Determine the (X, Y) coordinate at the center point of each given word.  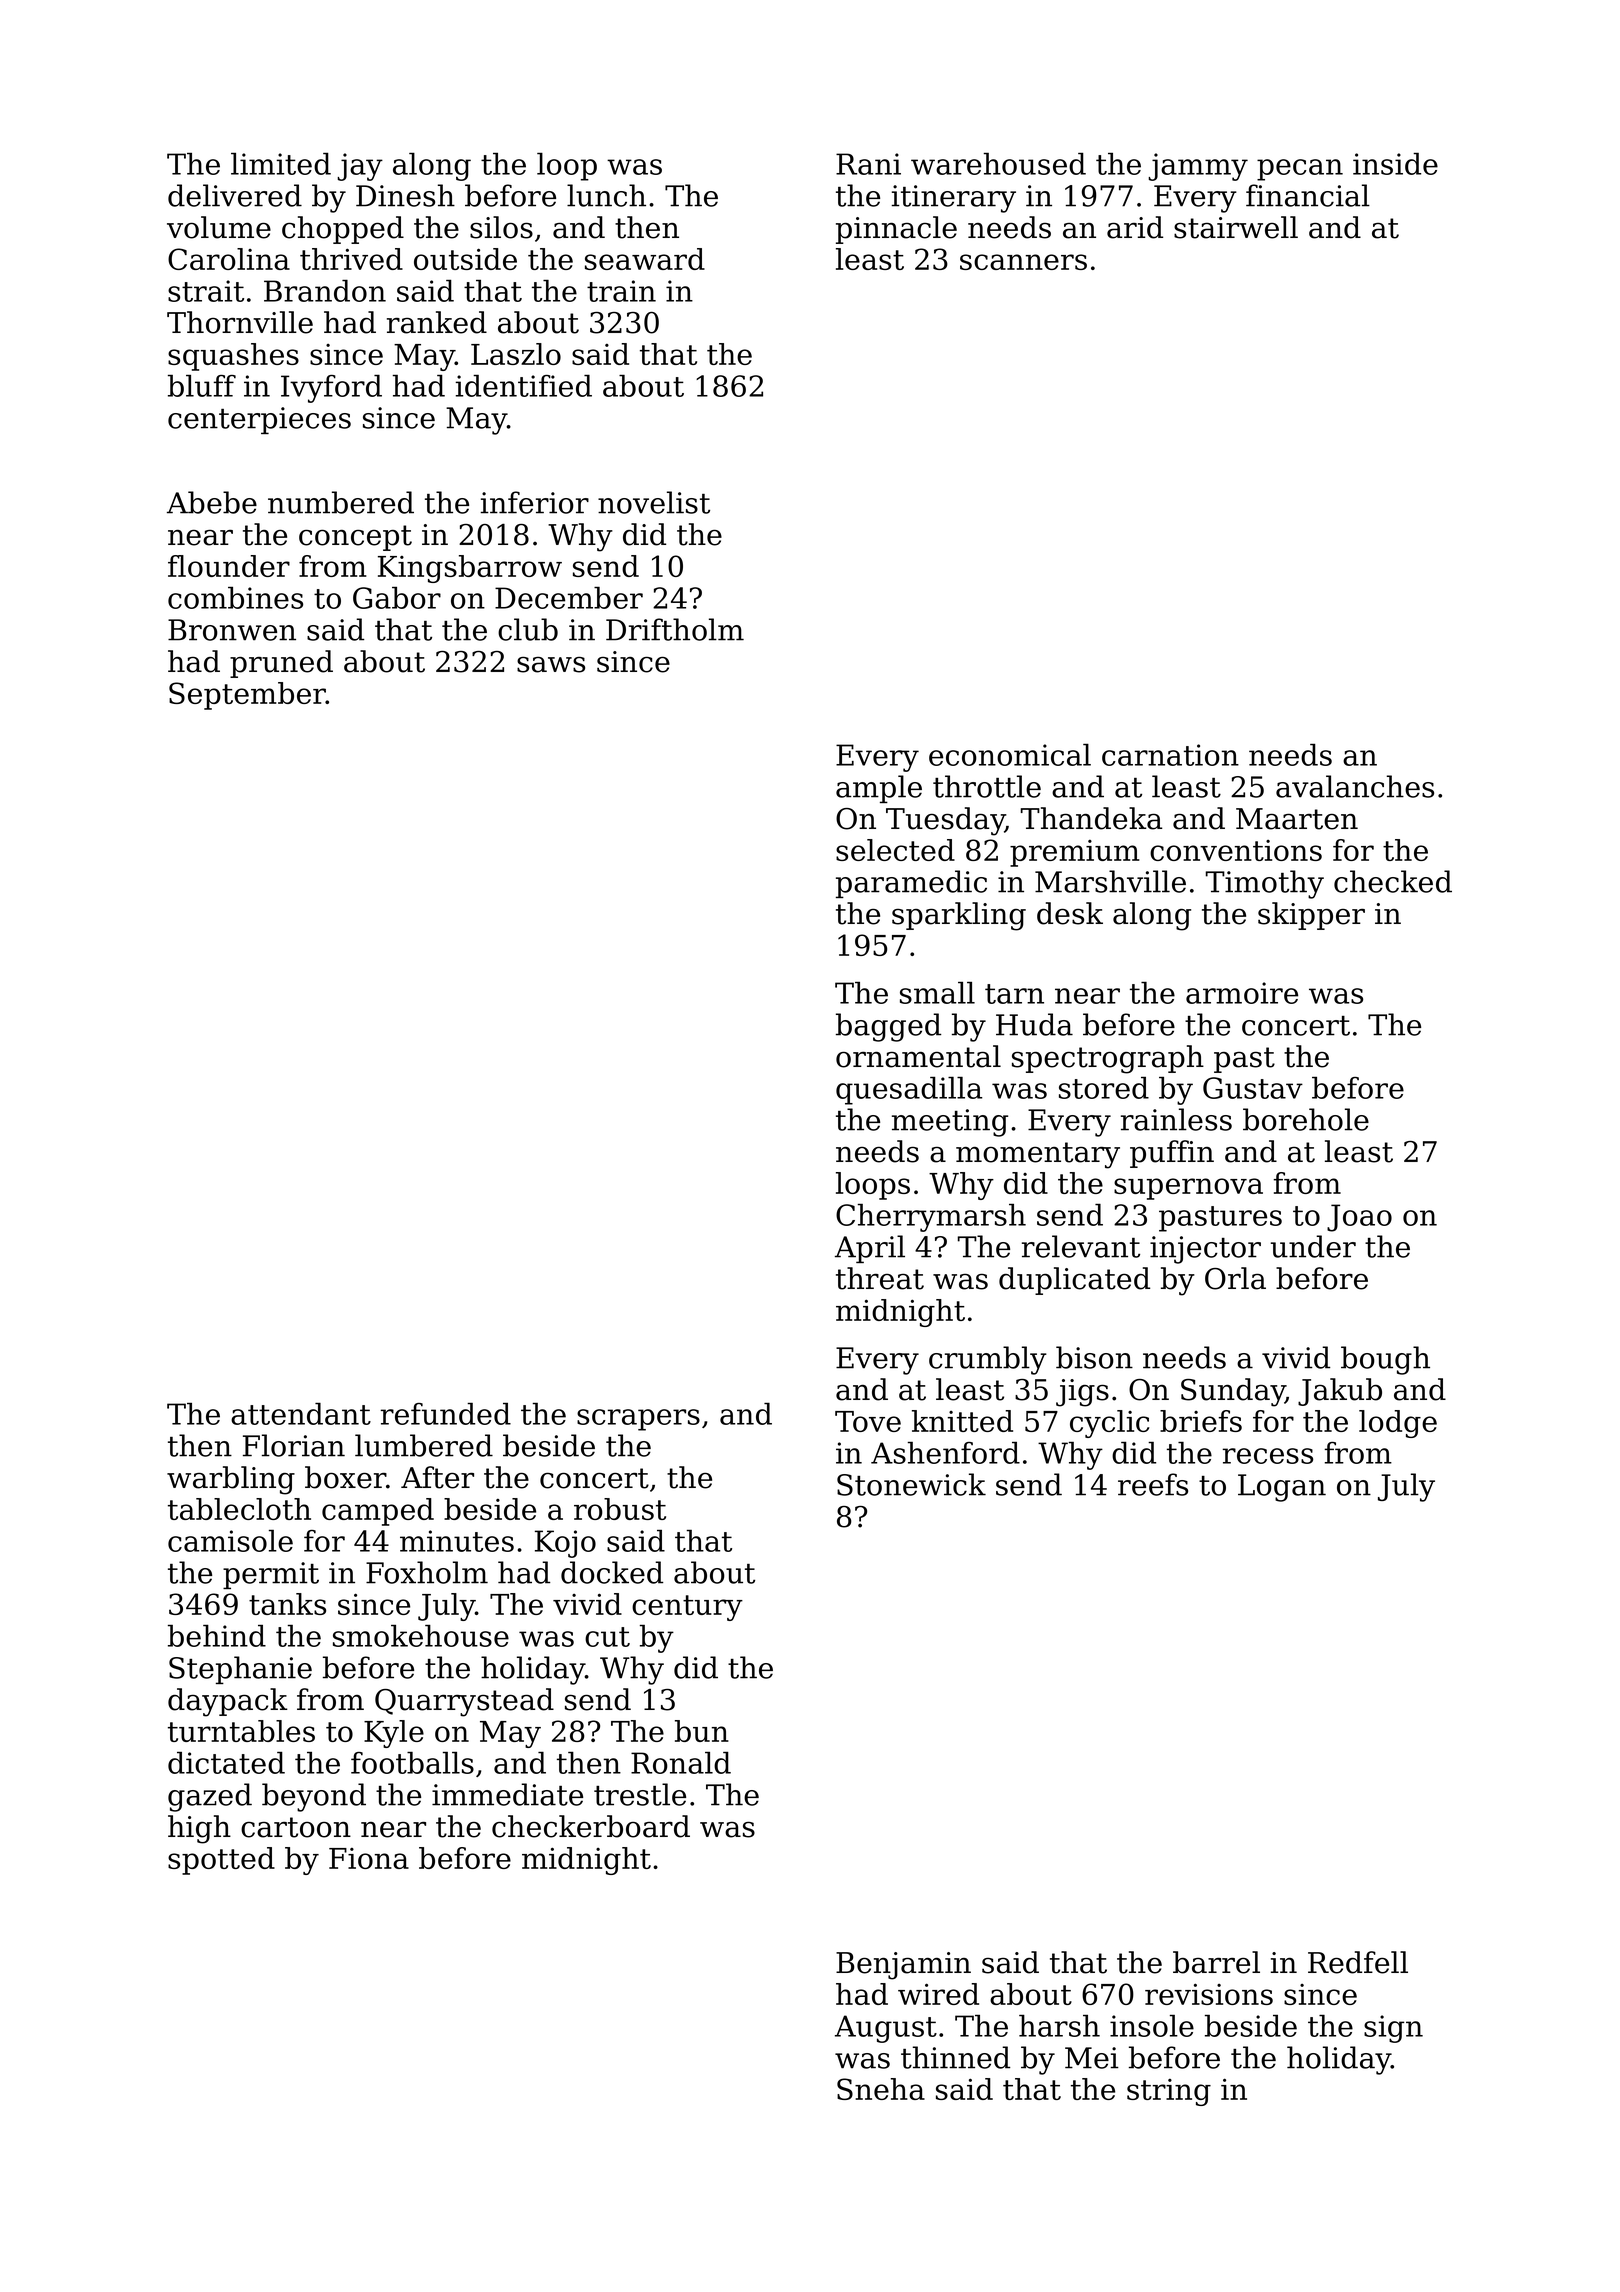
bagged (888, 1027)
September (247, 696)
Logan (1282, 1488)
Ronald (681, 1763)
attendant (301, 1414)
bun (702, 1731)
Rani (868, 164)
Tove (868, 1421)
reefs (1153, 1484)
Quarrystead (464, 1702)
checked (1393, 881)
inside (1395, 164)
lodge (1398, 1424)
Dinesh (405, 195)
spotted (221, 1861)
